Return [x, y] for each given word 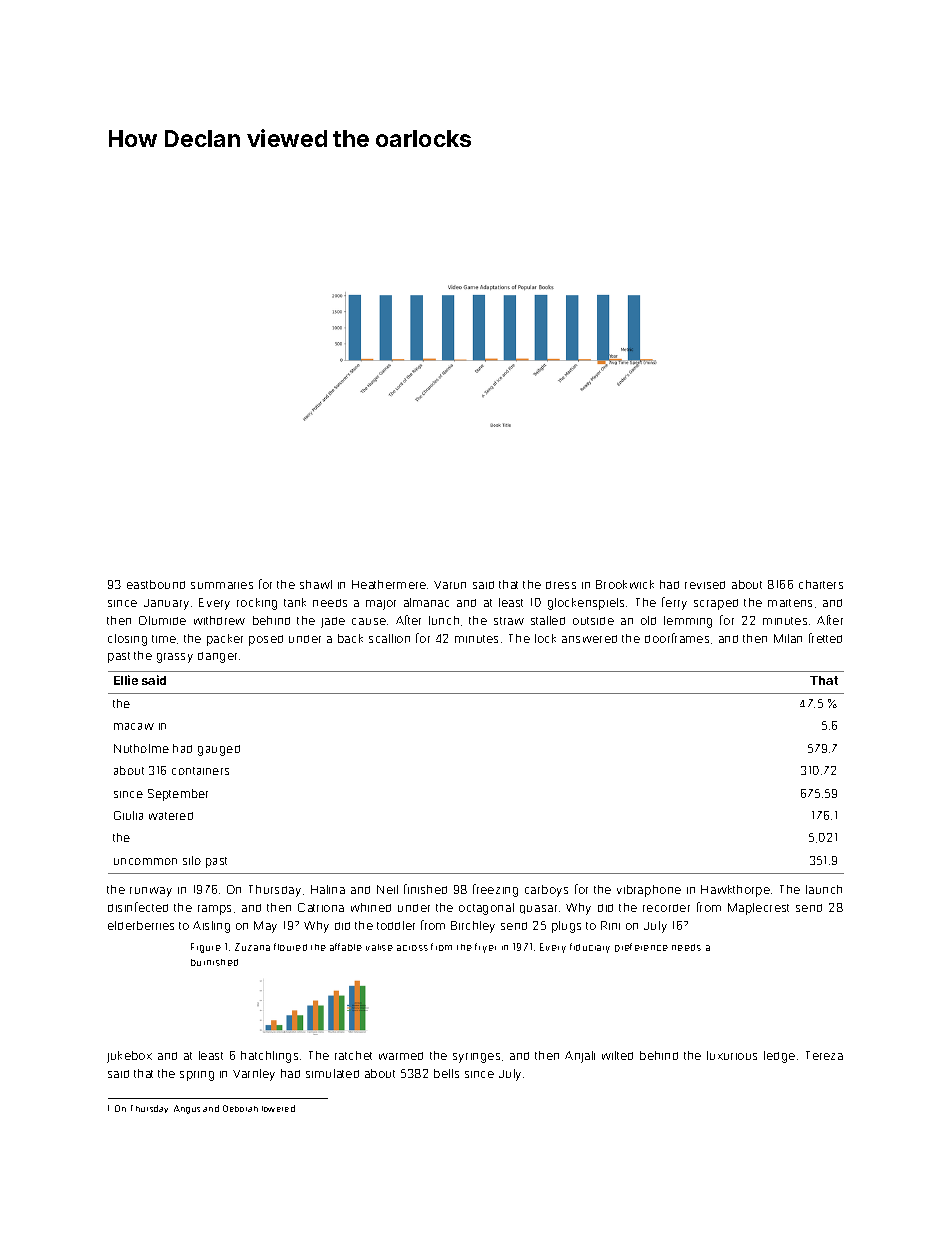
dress [561, 585]
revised [705, 585]
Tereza [824, 1055]
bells [446, 1073]
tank [295, 602]
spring [197, 1076]
